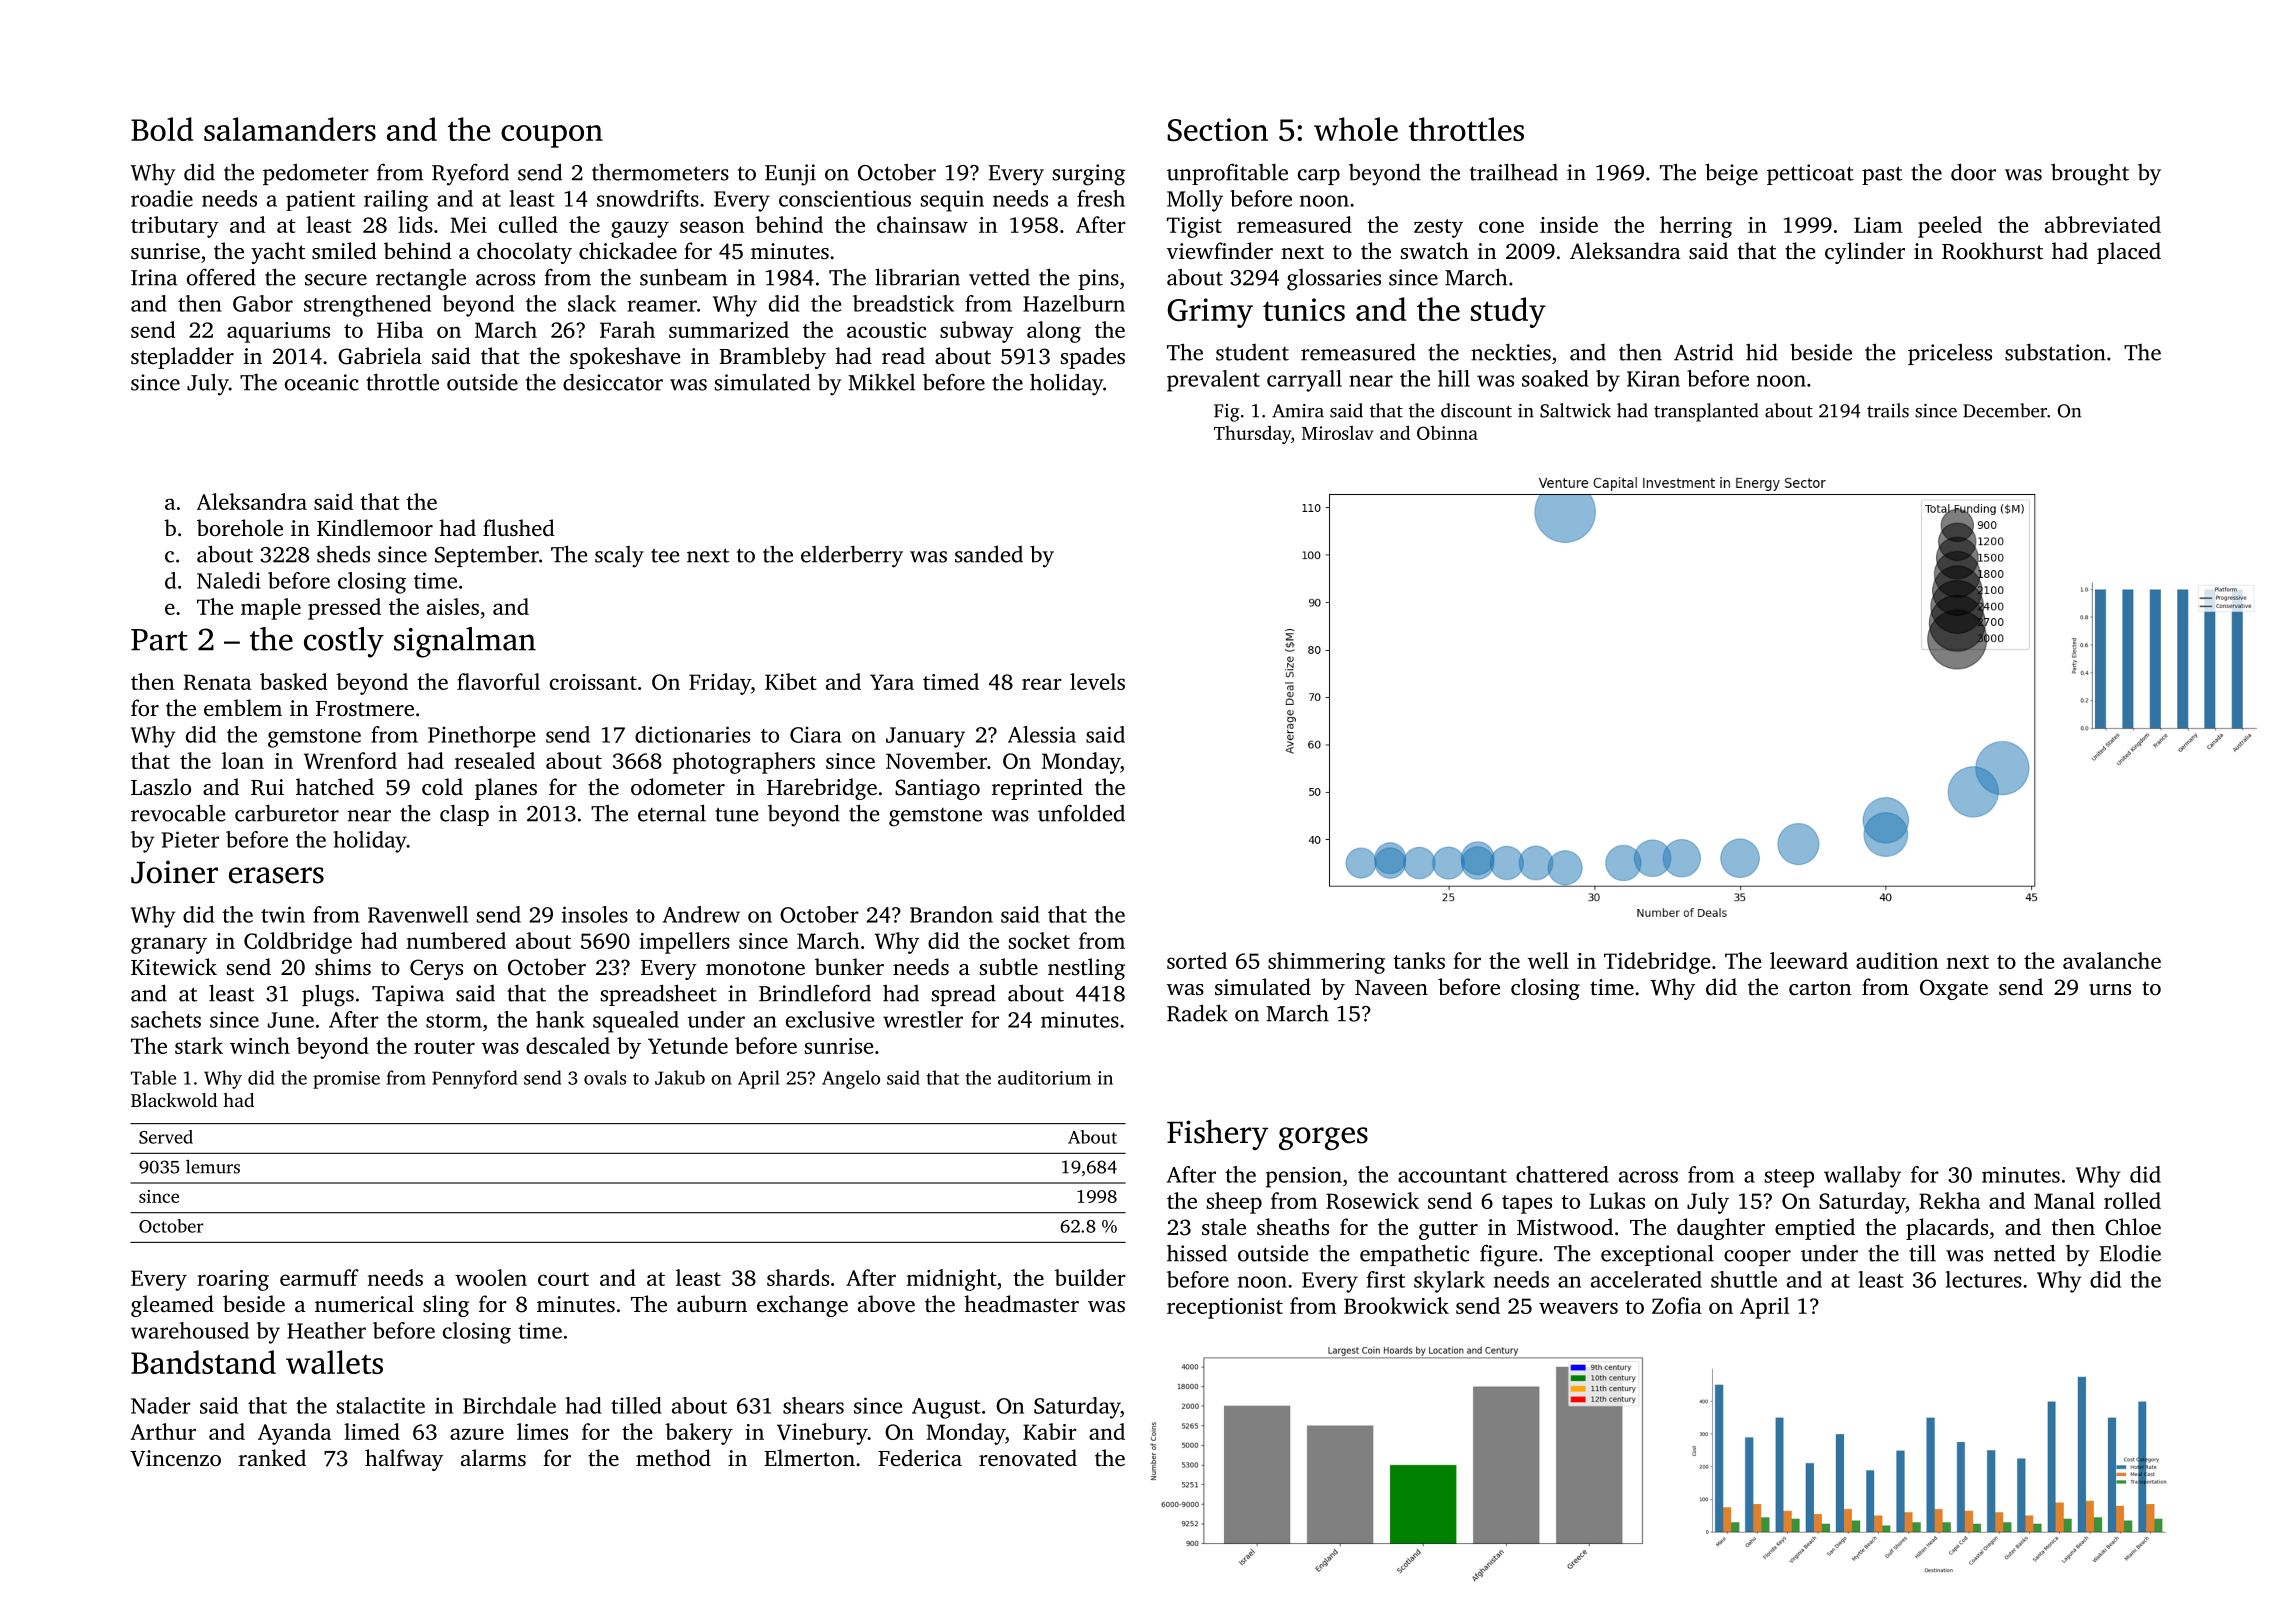  I want to click on Section, so click(1217, 130).
